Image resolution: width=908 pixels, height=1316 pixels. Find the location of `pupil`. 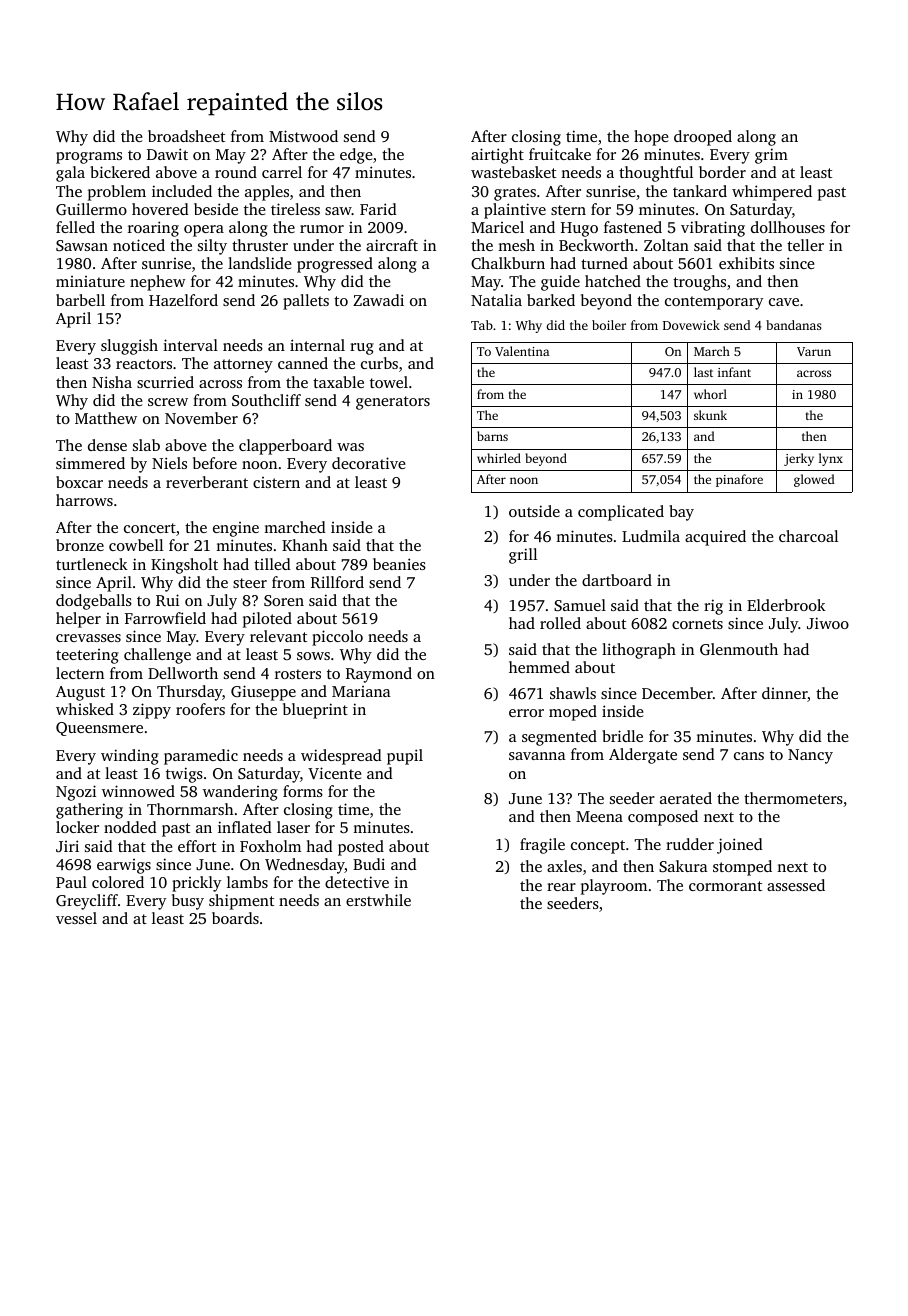

pupil is located at coordinates (405, 757).
